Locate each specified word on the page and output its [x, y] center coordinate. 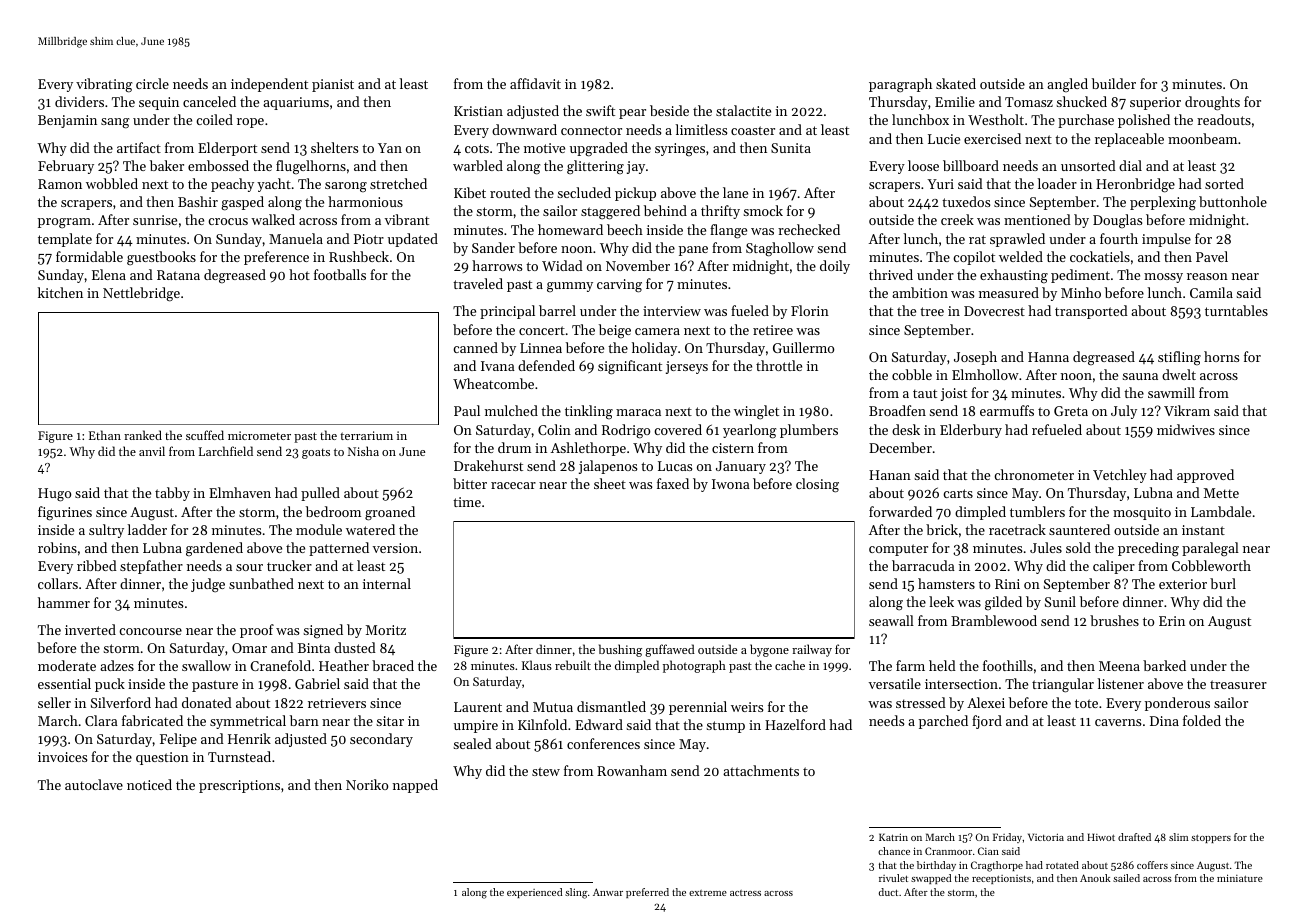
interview [672, 311]
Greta [1071, 411]
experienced [534, 893]
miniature [1240, 878]
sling [576, 893]
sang [115, 123]
